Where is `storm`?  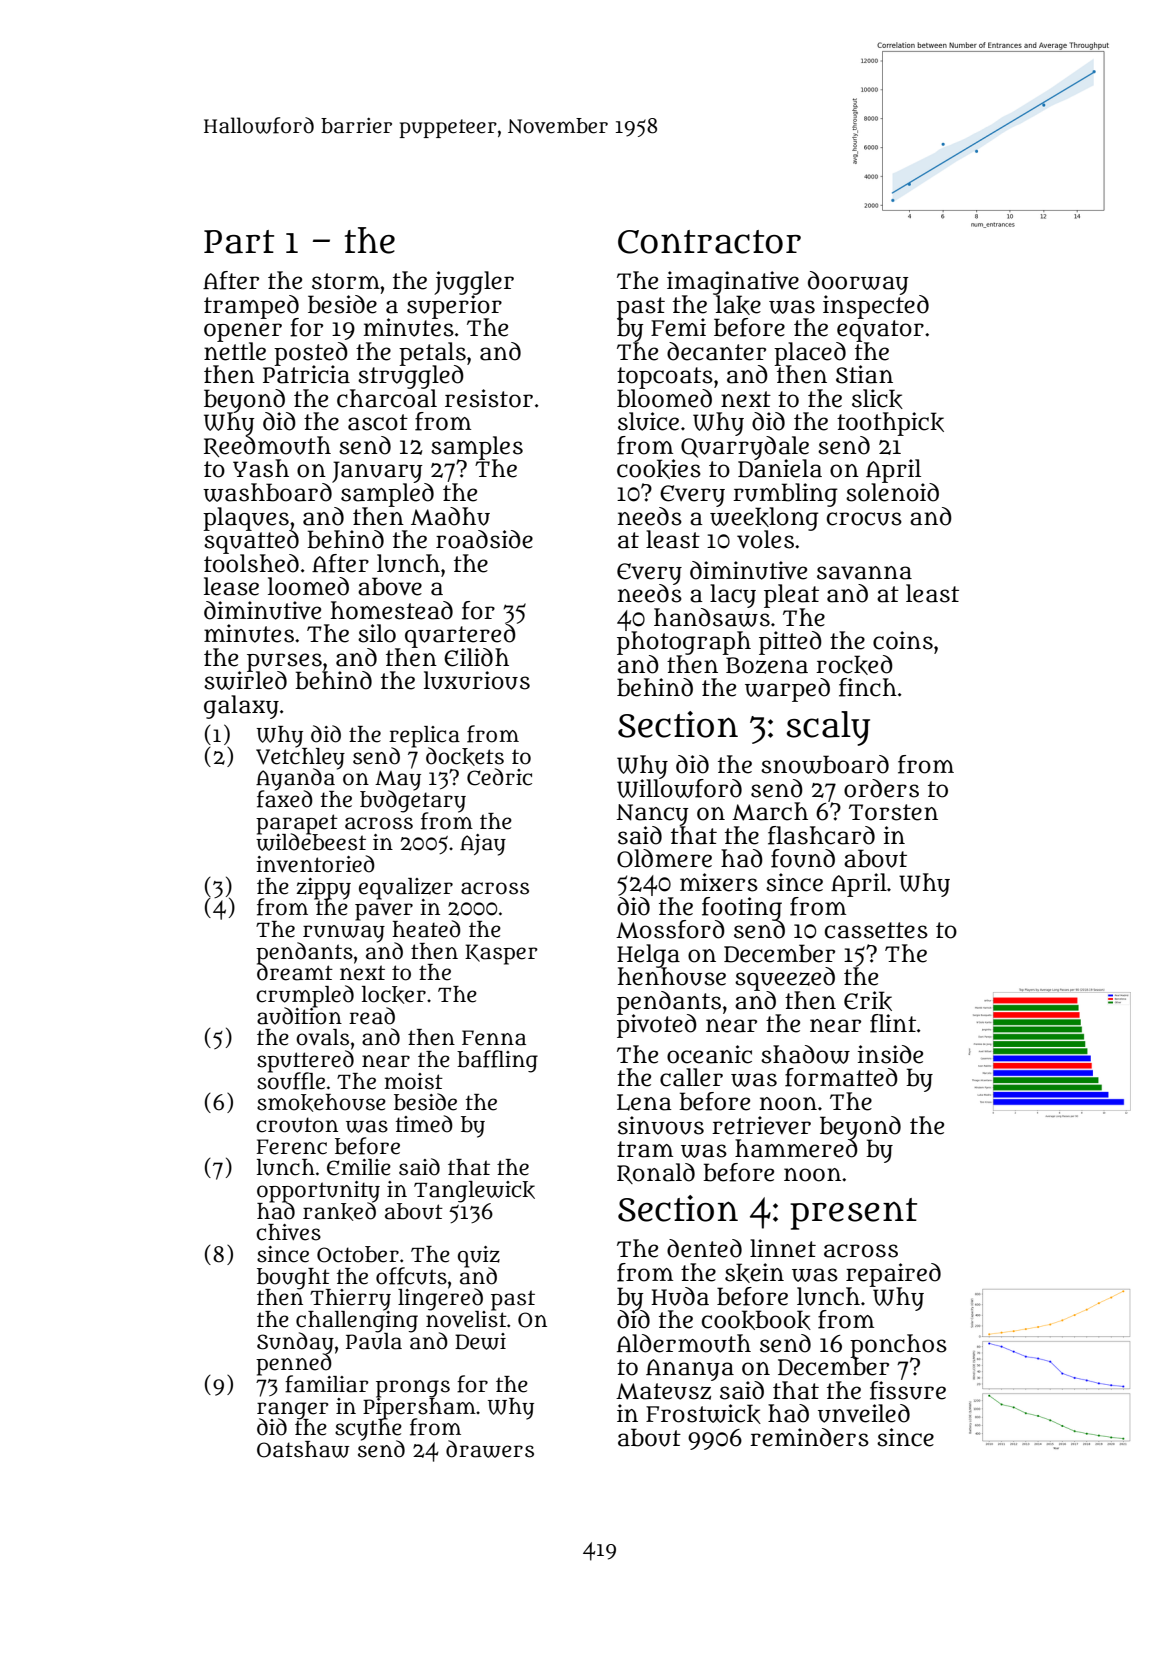
storm is located at coordinates (346, 281).
